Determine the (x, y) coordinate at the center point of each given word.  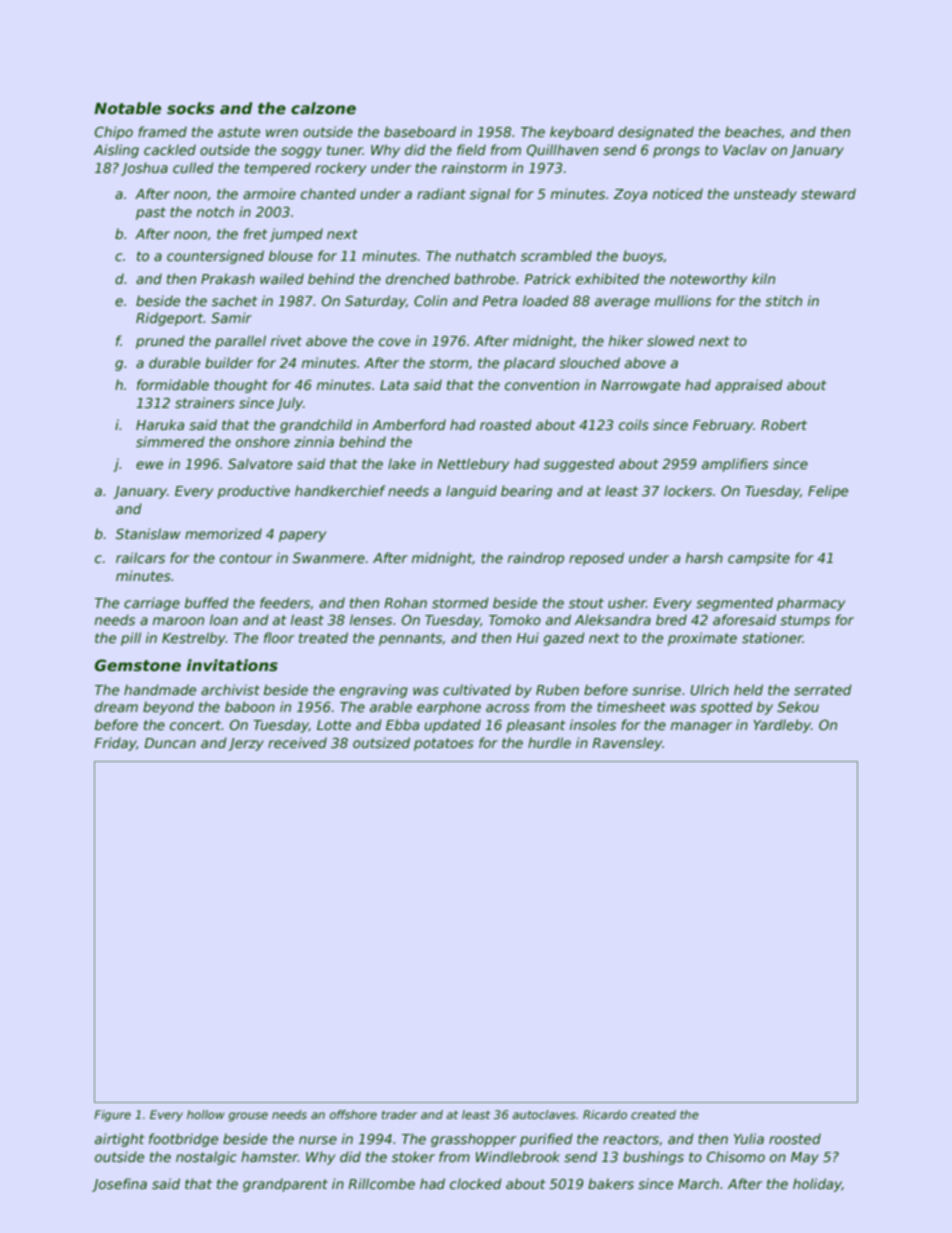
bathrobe (484, 278)
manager (701, 727)
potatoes (444, 744)
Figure (112, 1116)
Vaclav (745, 149)
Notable (127, 108)
